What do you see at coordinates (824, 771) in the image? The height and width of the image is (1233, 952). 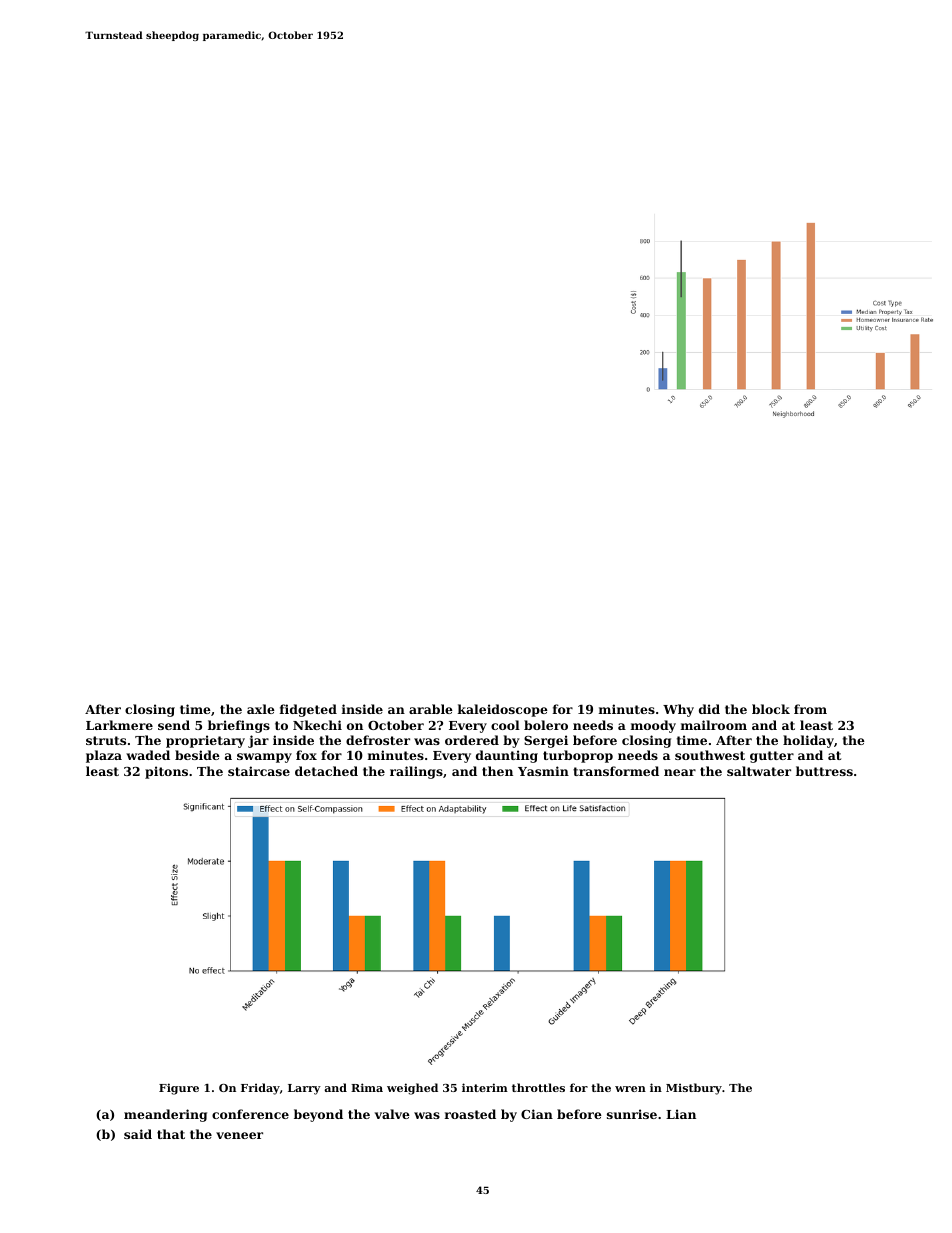 I see `buttress` at bounding box center [824, 771].
